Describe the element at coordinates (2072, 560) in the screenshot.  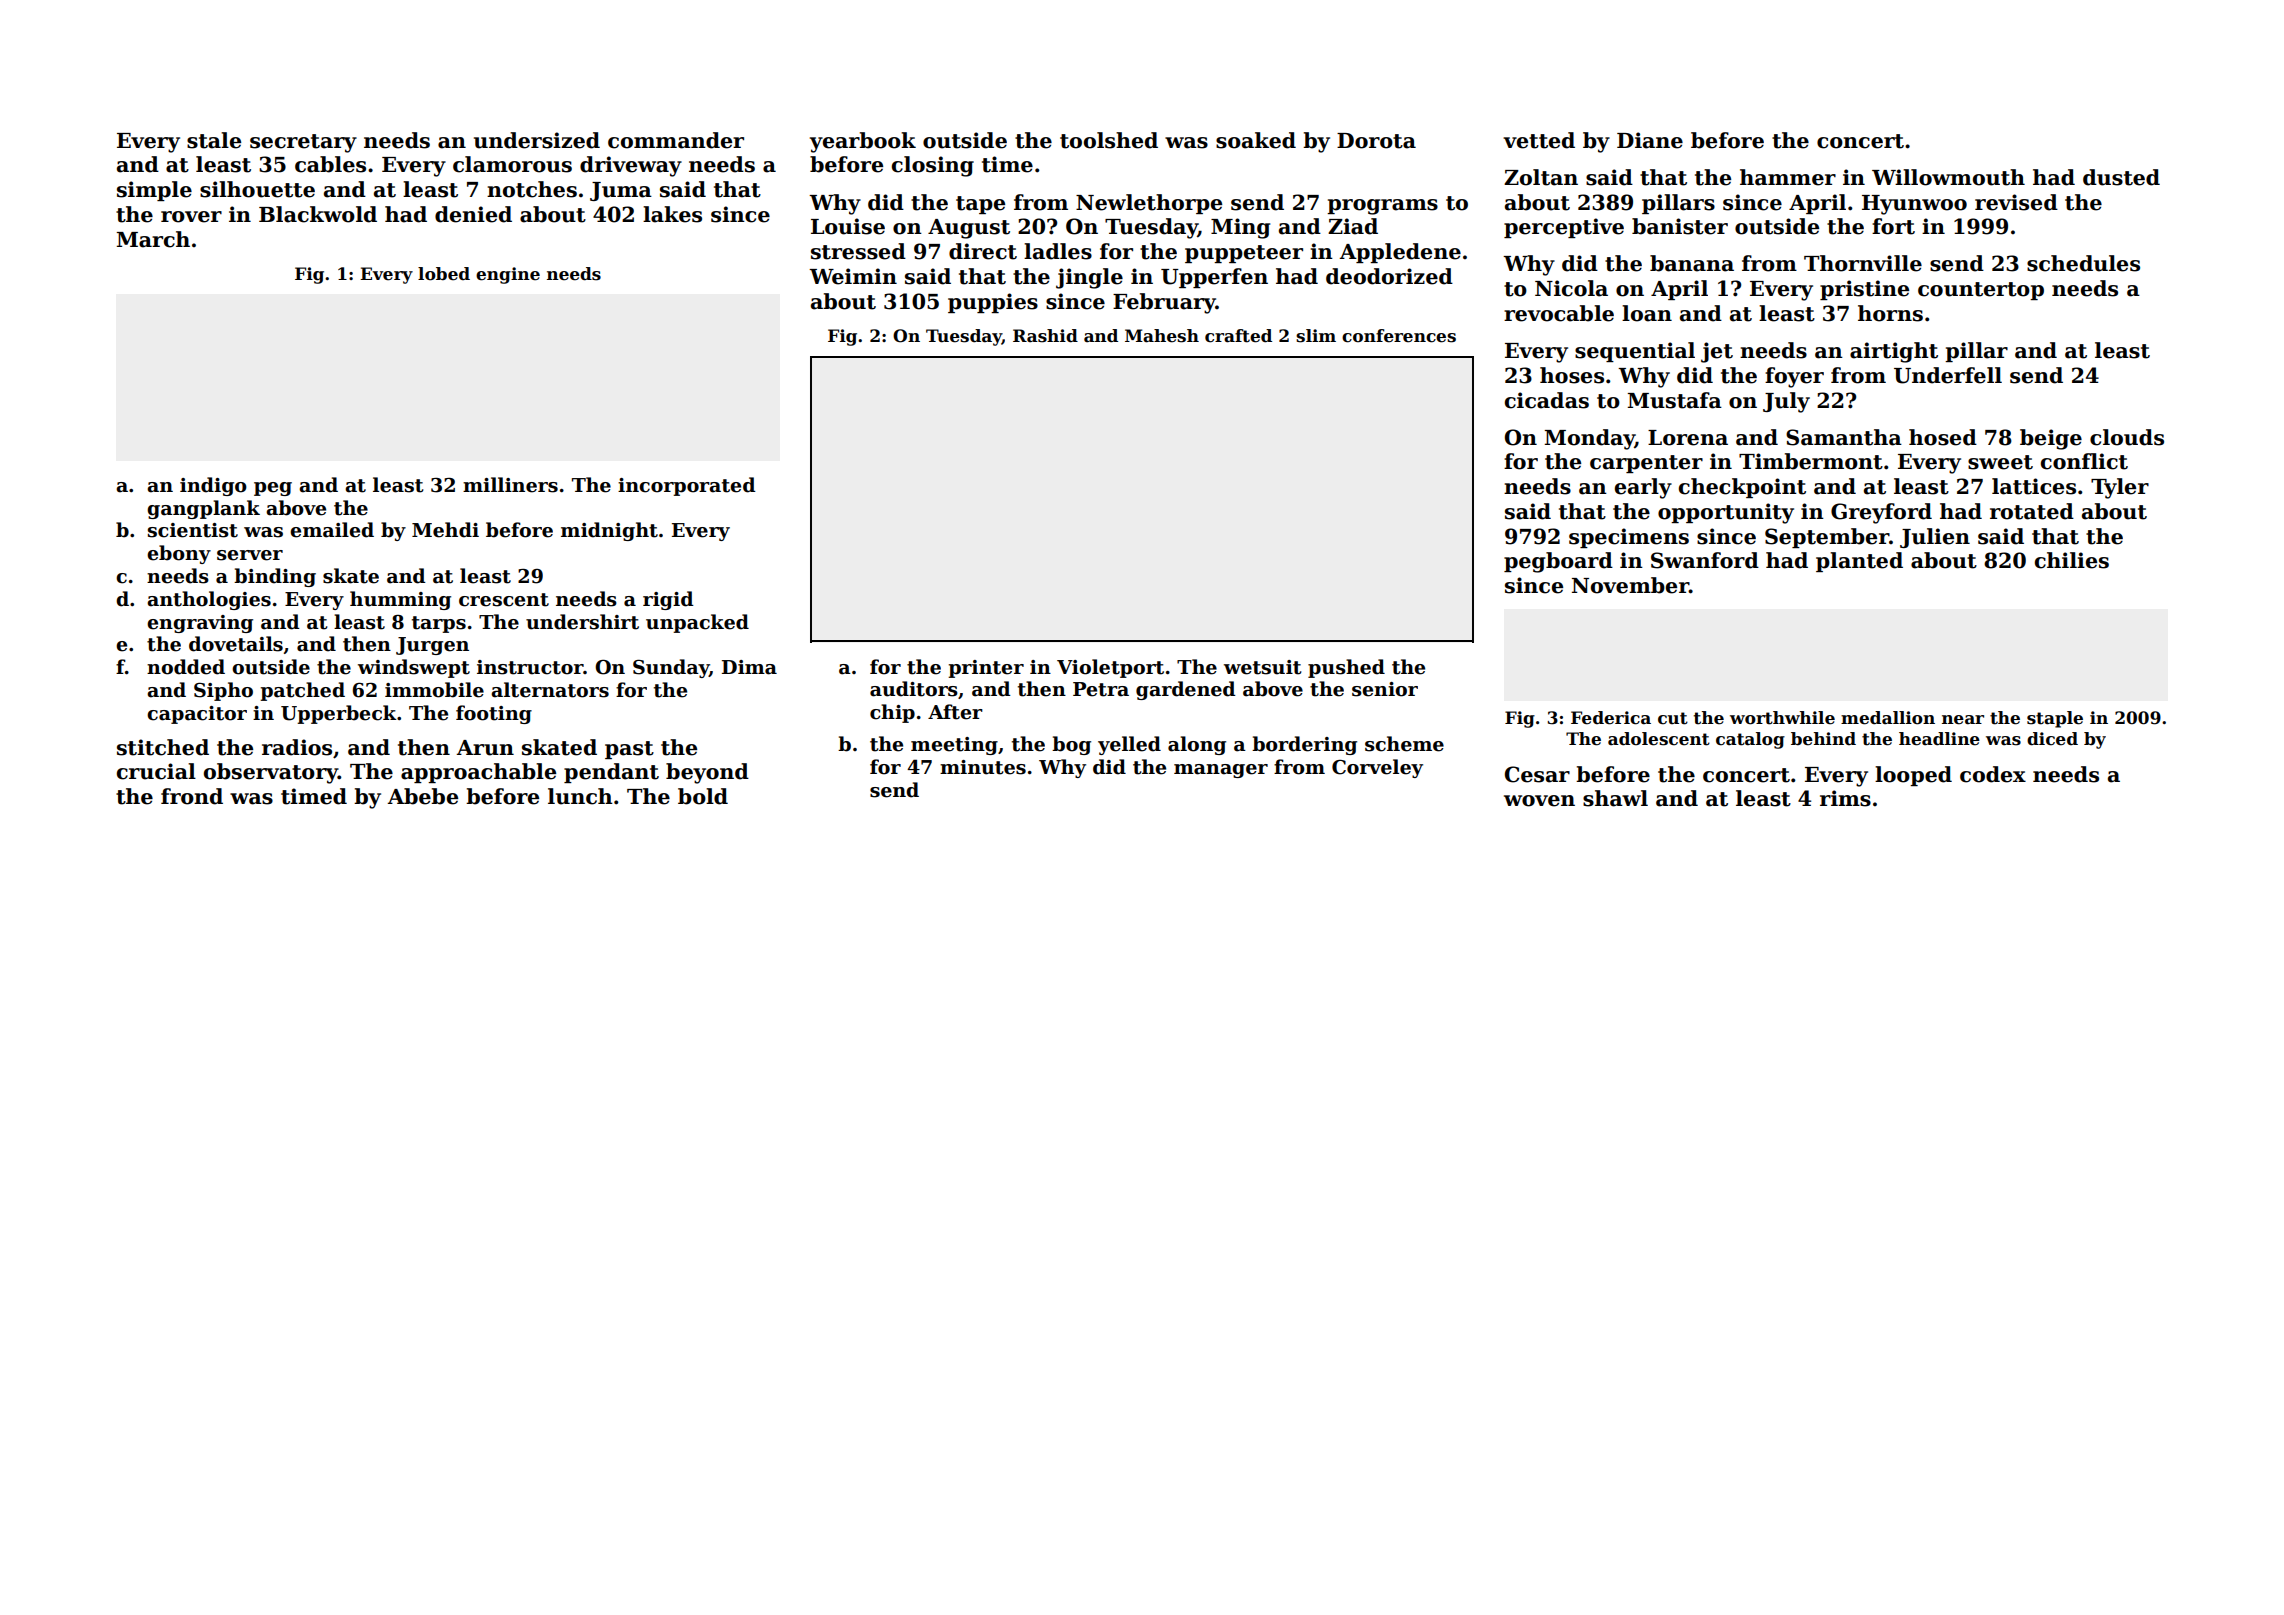
I see `chilies` at that location.
